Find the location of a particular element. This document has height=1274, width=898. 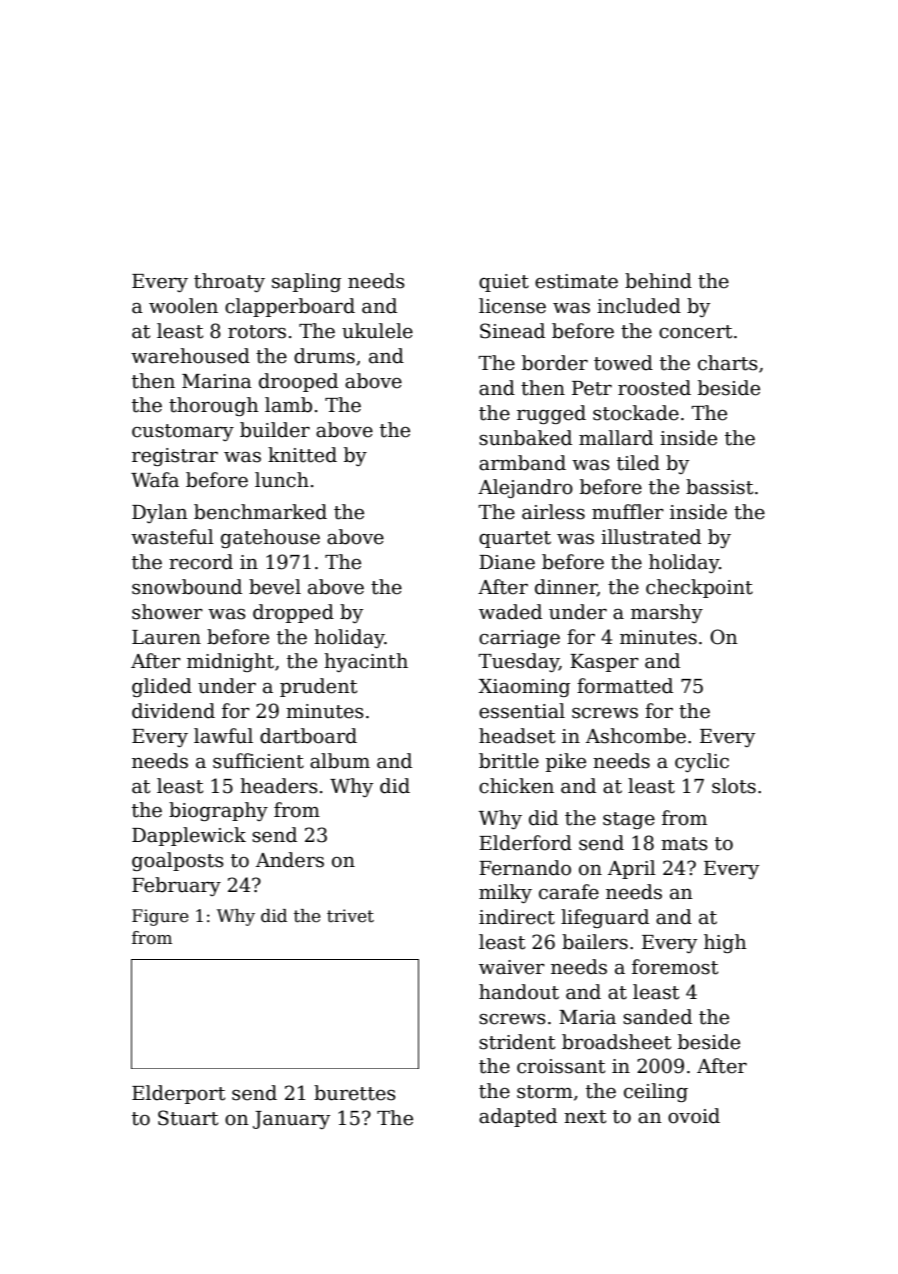

quiet is located at coordinates (504, 283).
